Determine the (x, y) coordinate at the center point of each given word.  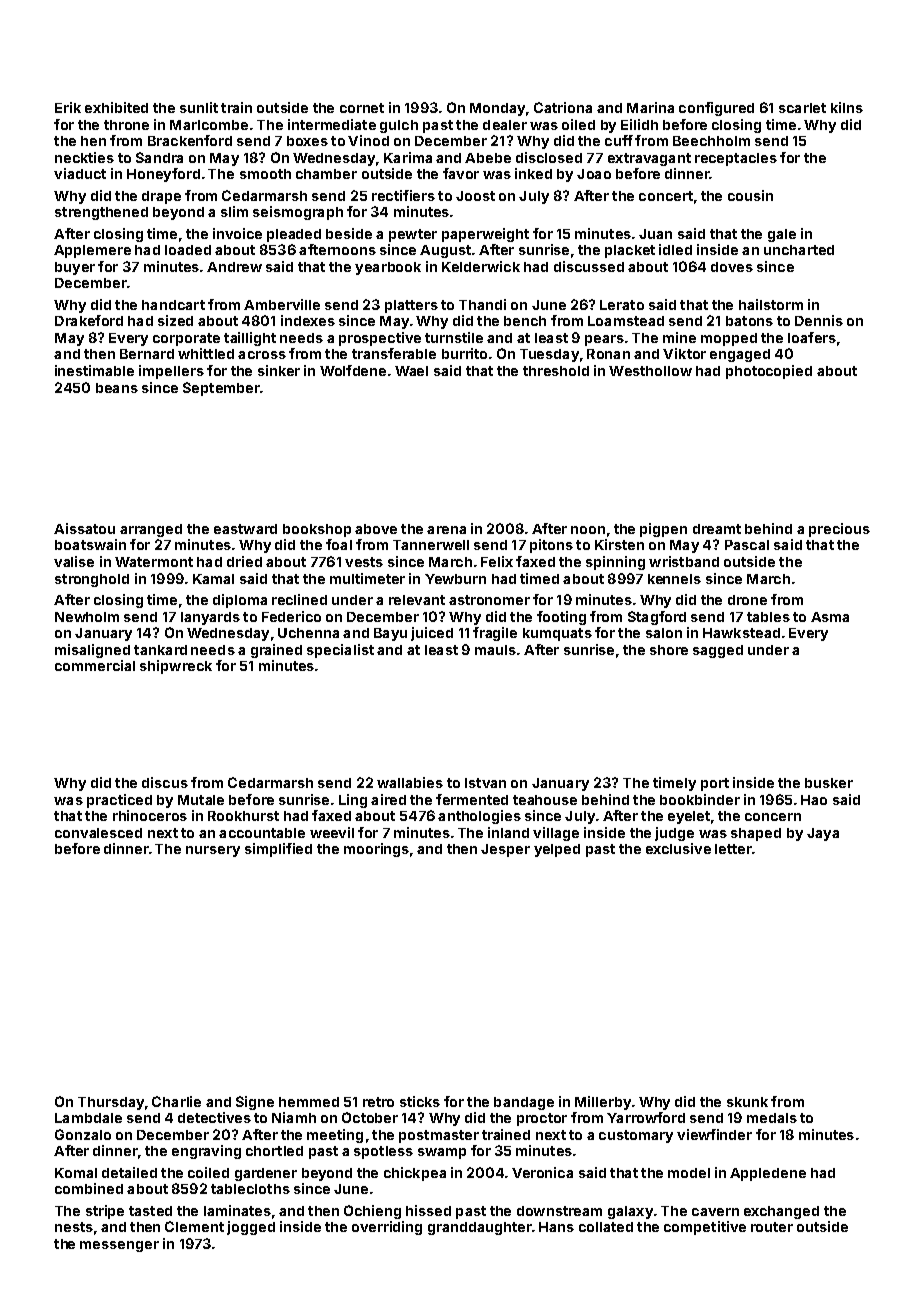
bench (525, 321)
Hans (556, 1227)
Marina (650, 107)
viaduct (80, 173)
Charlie (176, 1101)
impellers (171, 372)
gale (782, 235)
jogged (251, 1228)
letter (733, 849)
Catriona (563, 107)
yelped (557, 850)
